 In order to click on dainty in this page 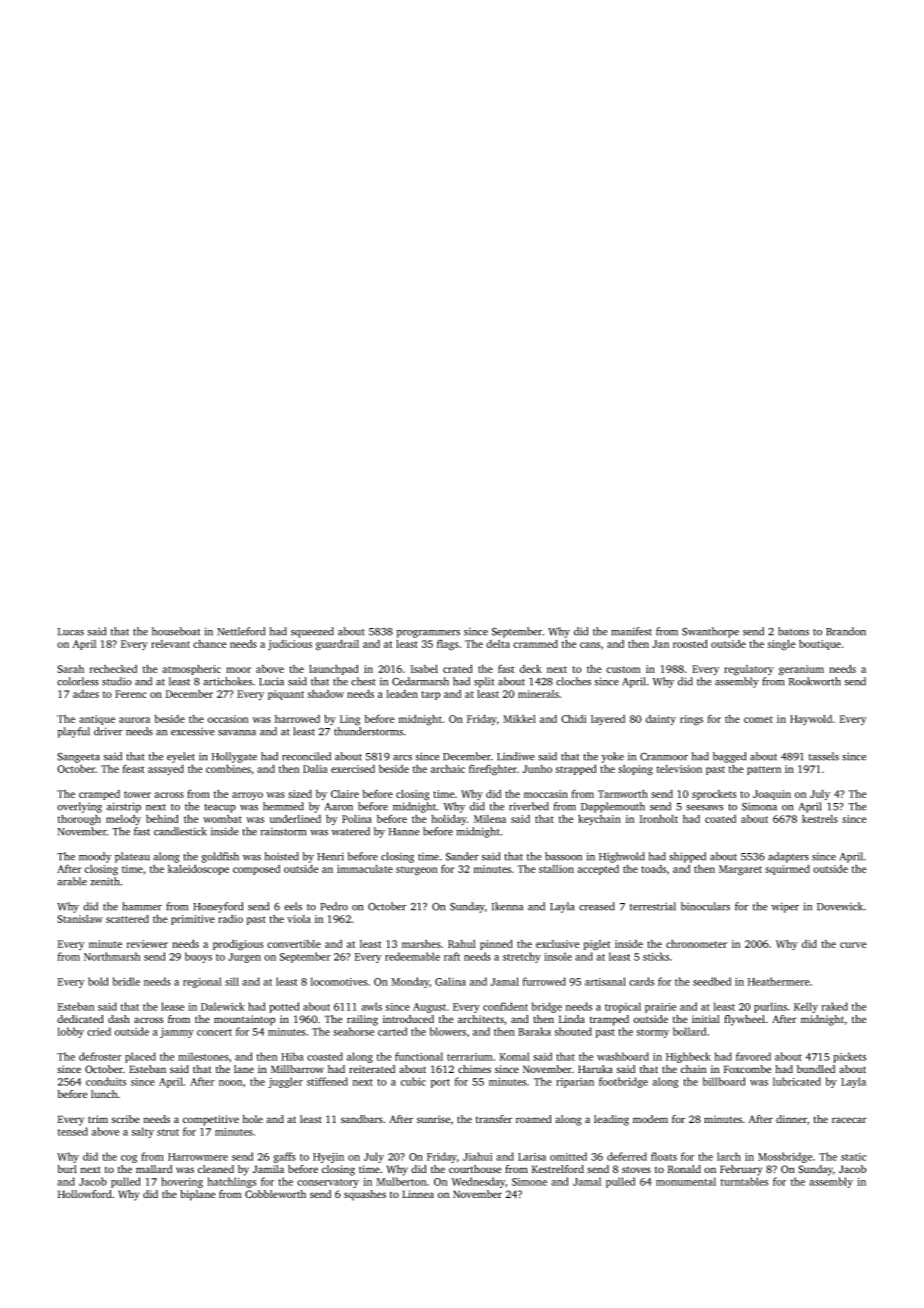, I will do `click(661, 720)`.
